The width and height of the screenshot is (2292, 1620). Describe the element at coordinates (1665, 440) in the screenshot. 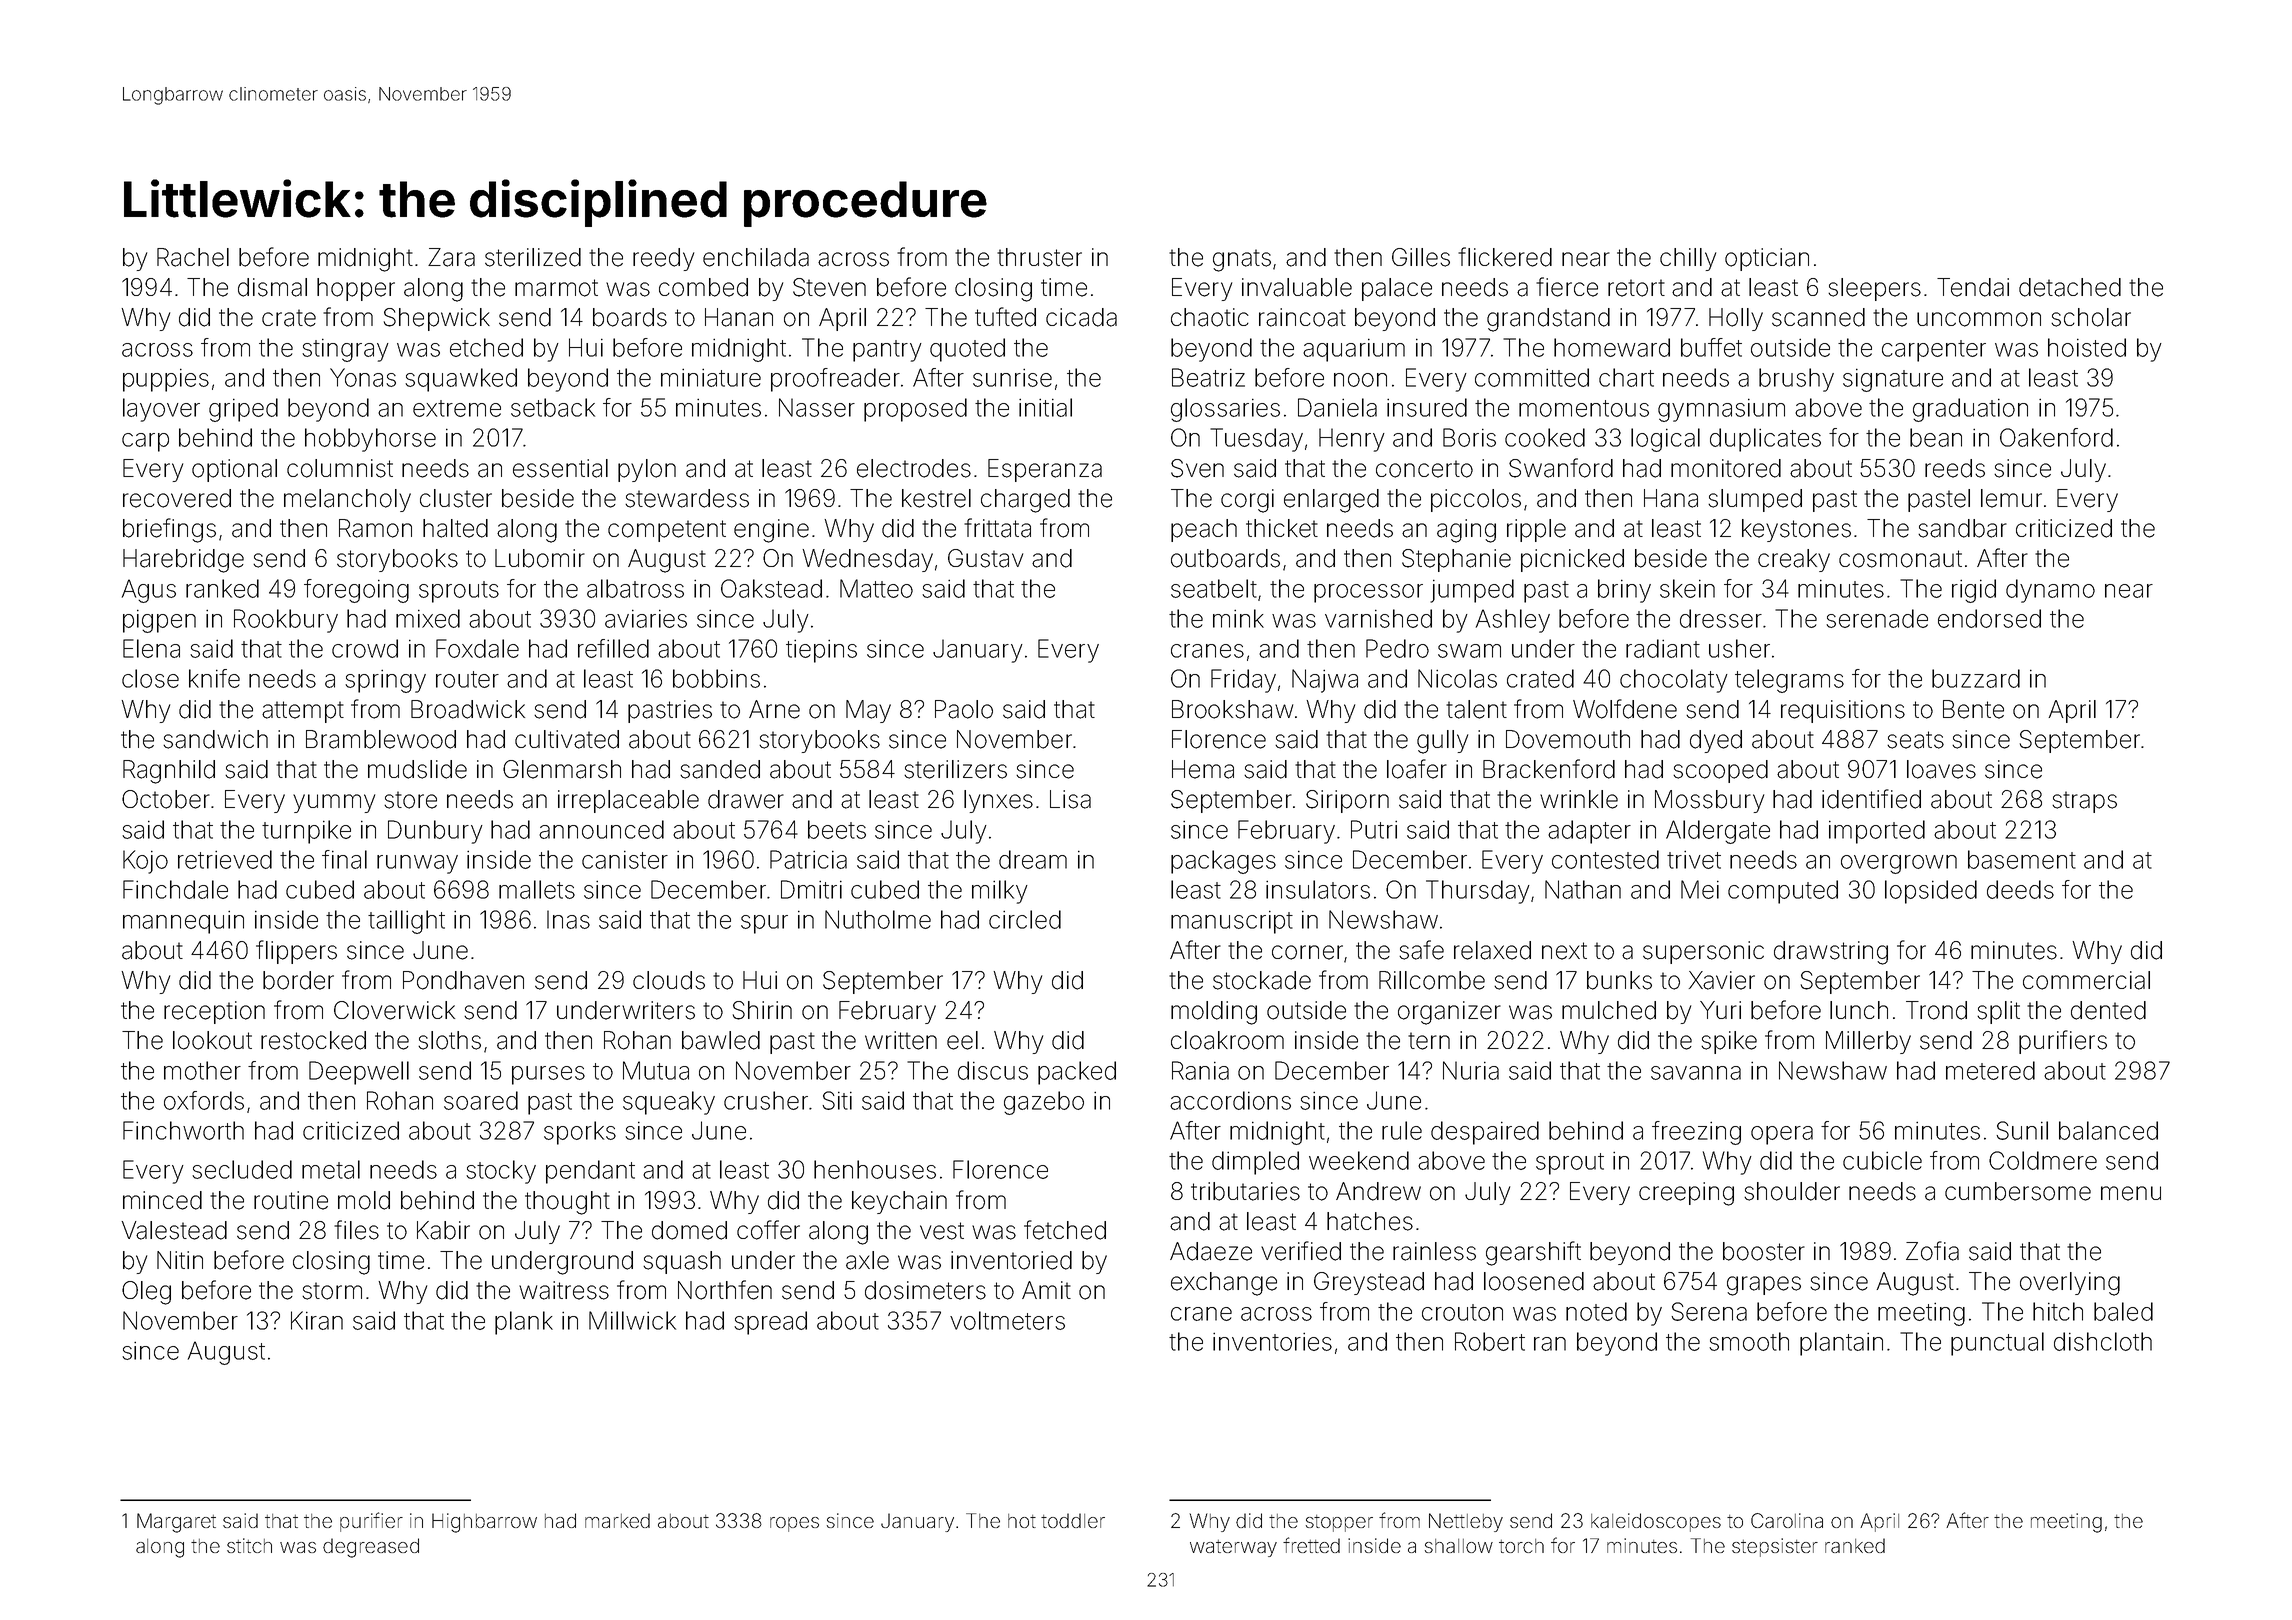

I see `logical` at that location.
